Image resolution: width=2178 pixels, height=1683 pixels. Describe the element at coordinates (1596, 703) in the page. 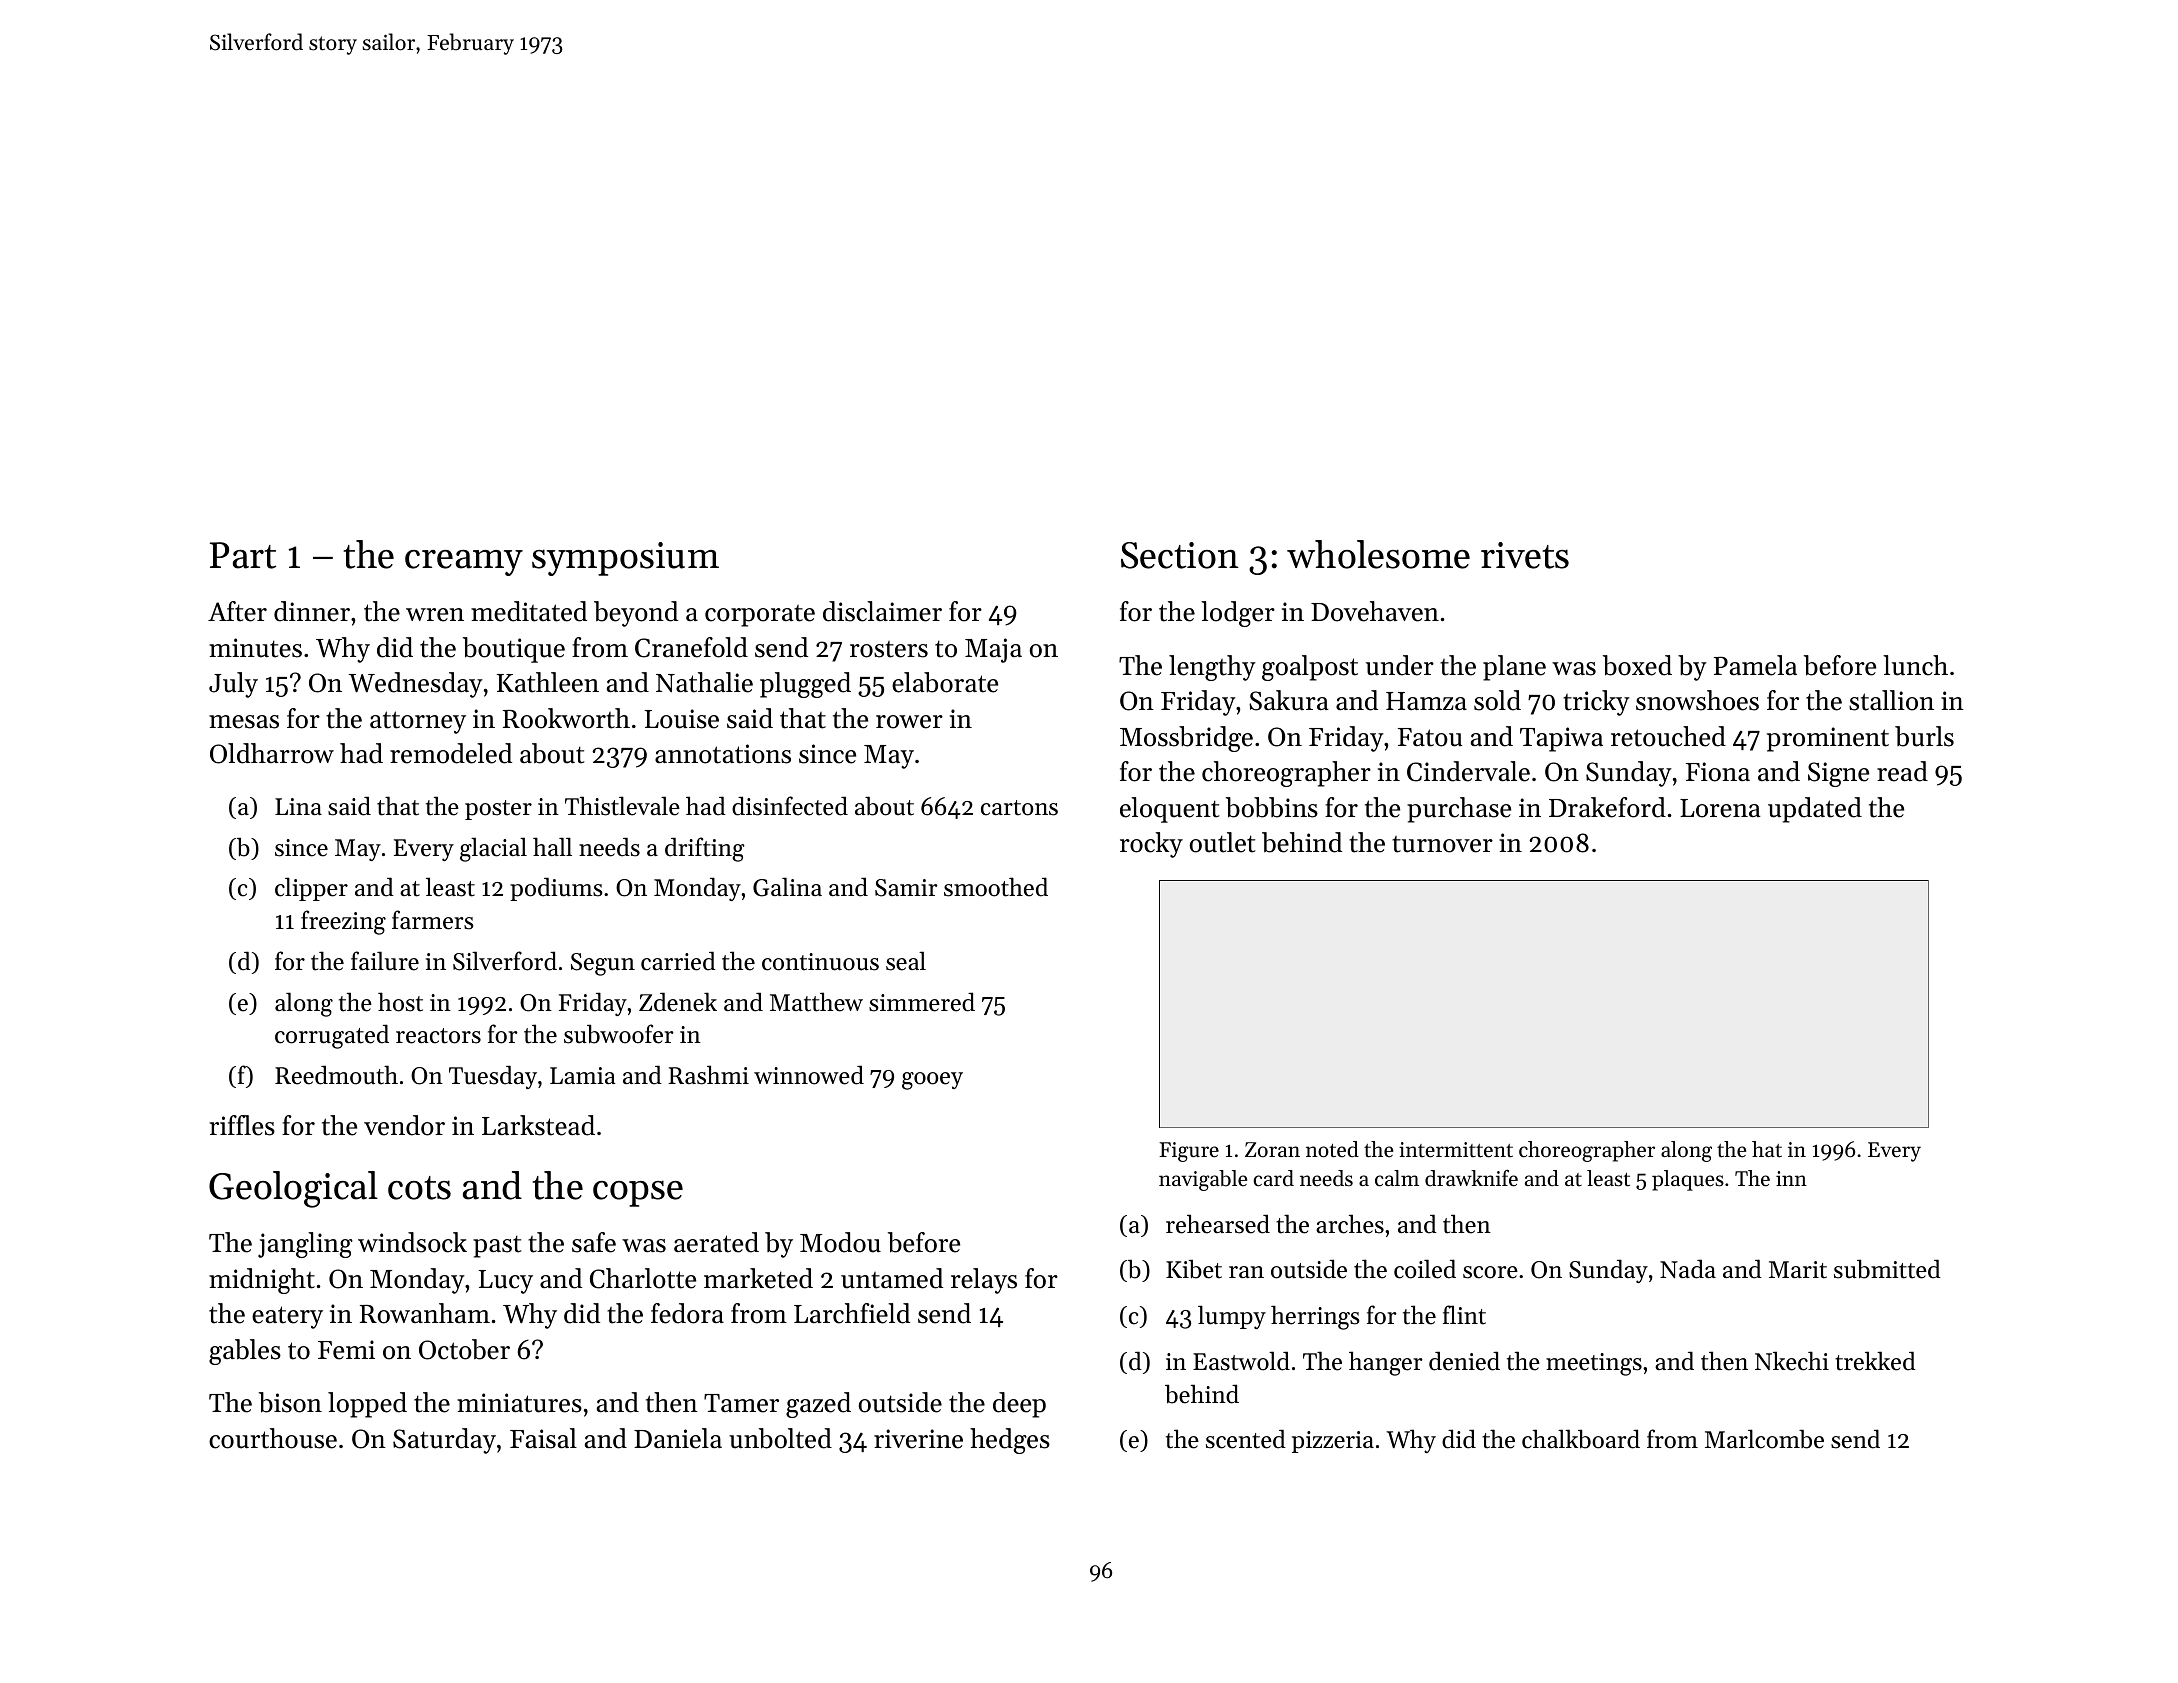

I see `tricky` at that location.
